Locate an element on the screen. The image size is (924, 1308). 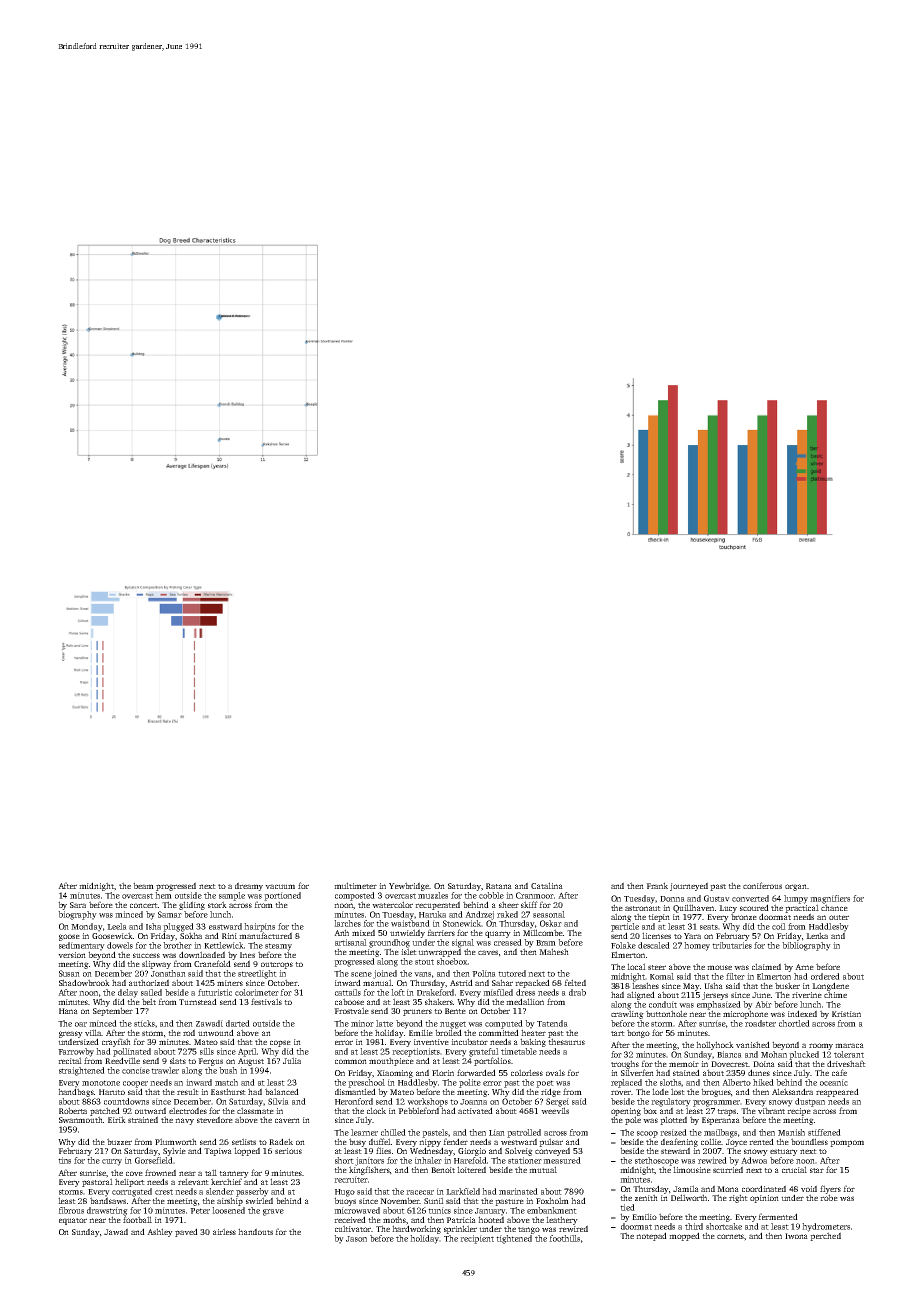
shakers is located at coordinates (439, 1001).
